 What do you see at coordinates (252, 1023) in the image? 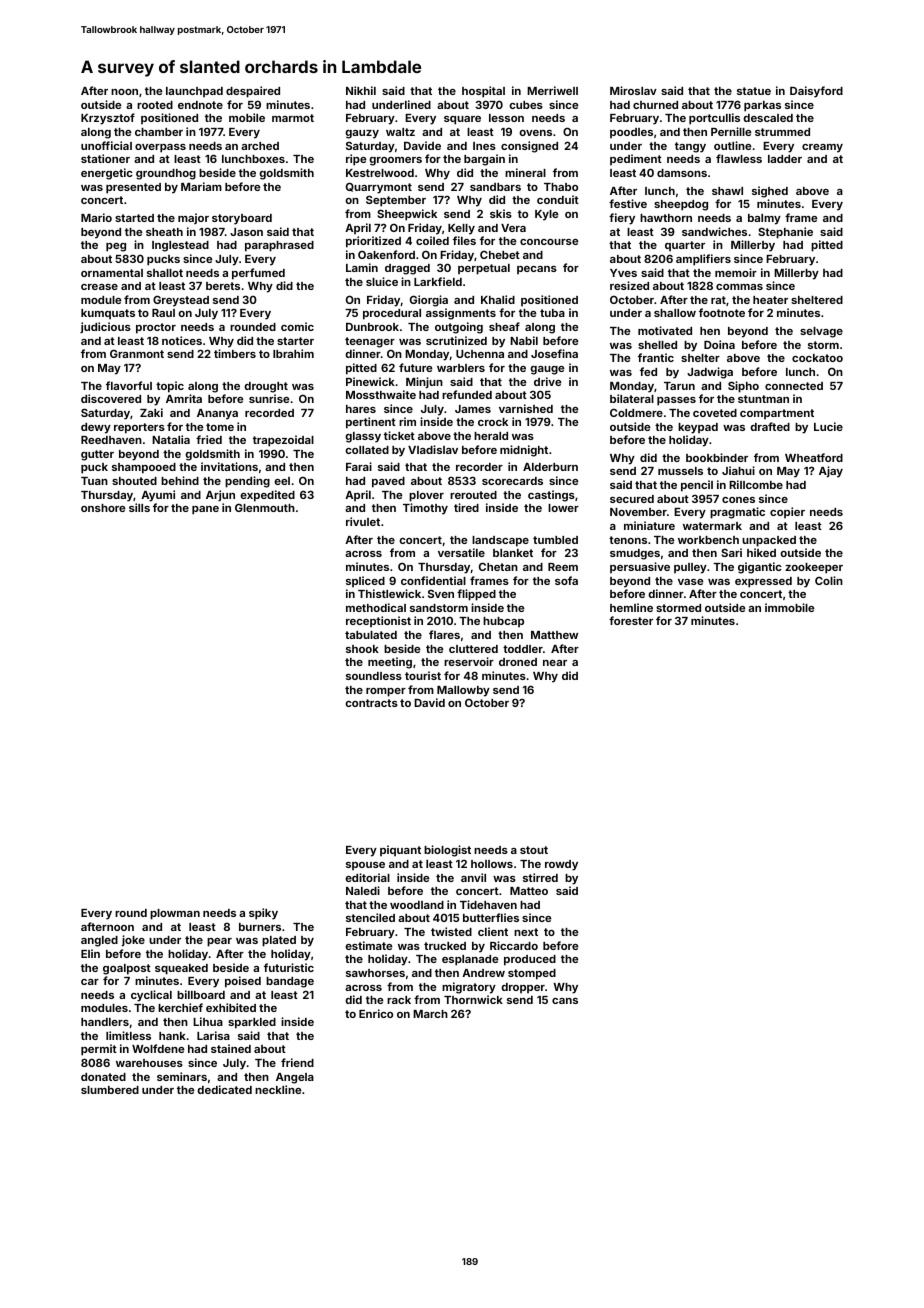
I see `sparkled` at bounding box center [252, 1023].
